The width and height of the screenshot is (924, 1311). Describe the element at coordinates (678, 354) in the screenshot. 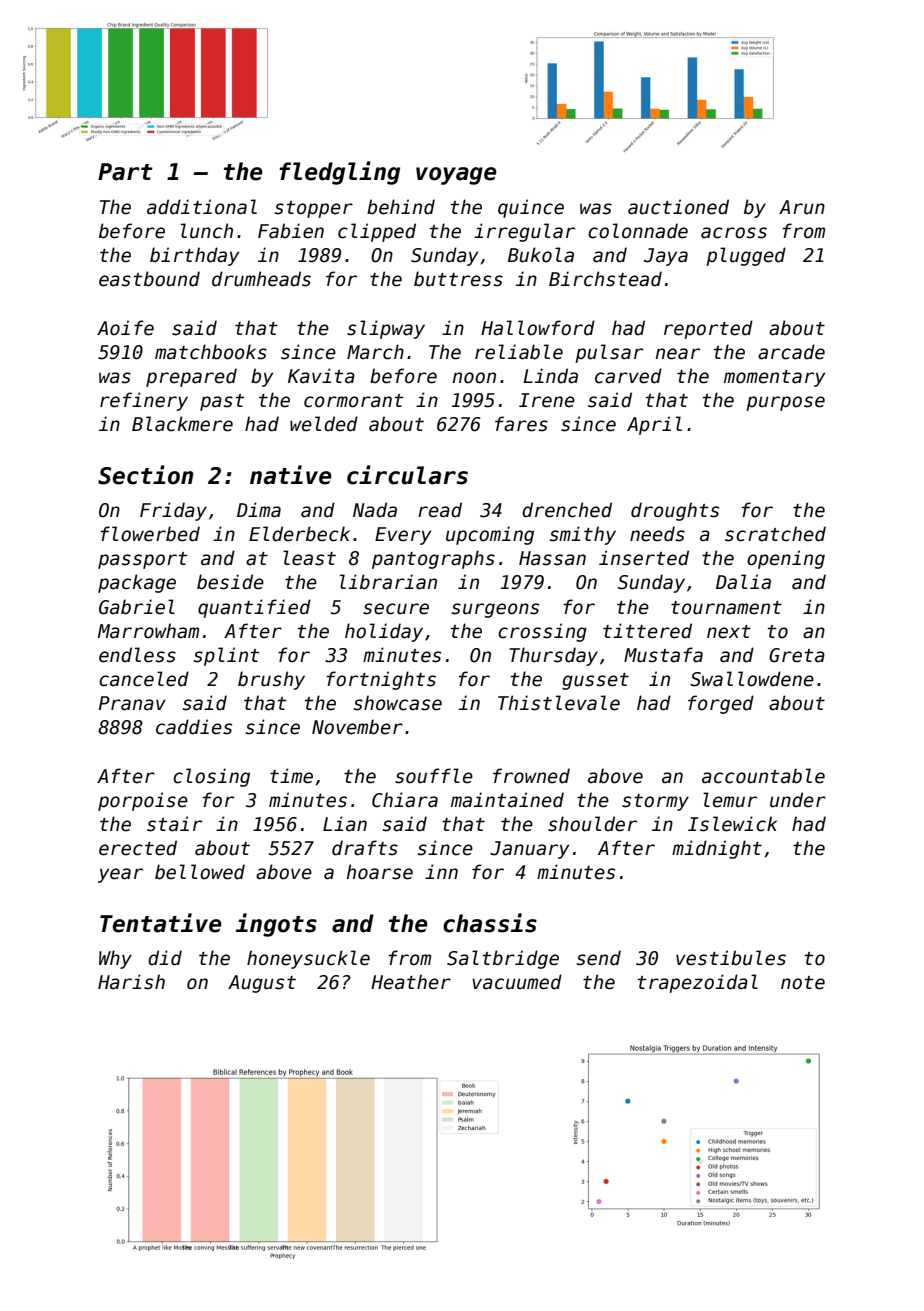

I see `near` at that location.
